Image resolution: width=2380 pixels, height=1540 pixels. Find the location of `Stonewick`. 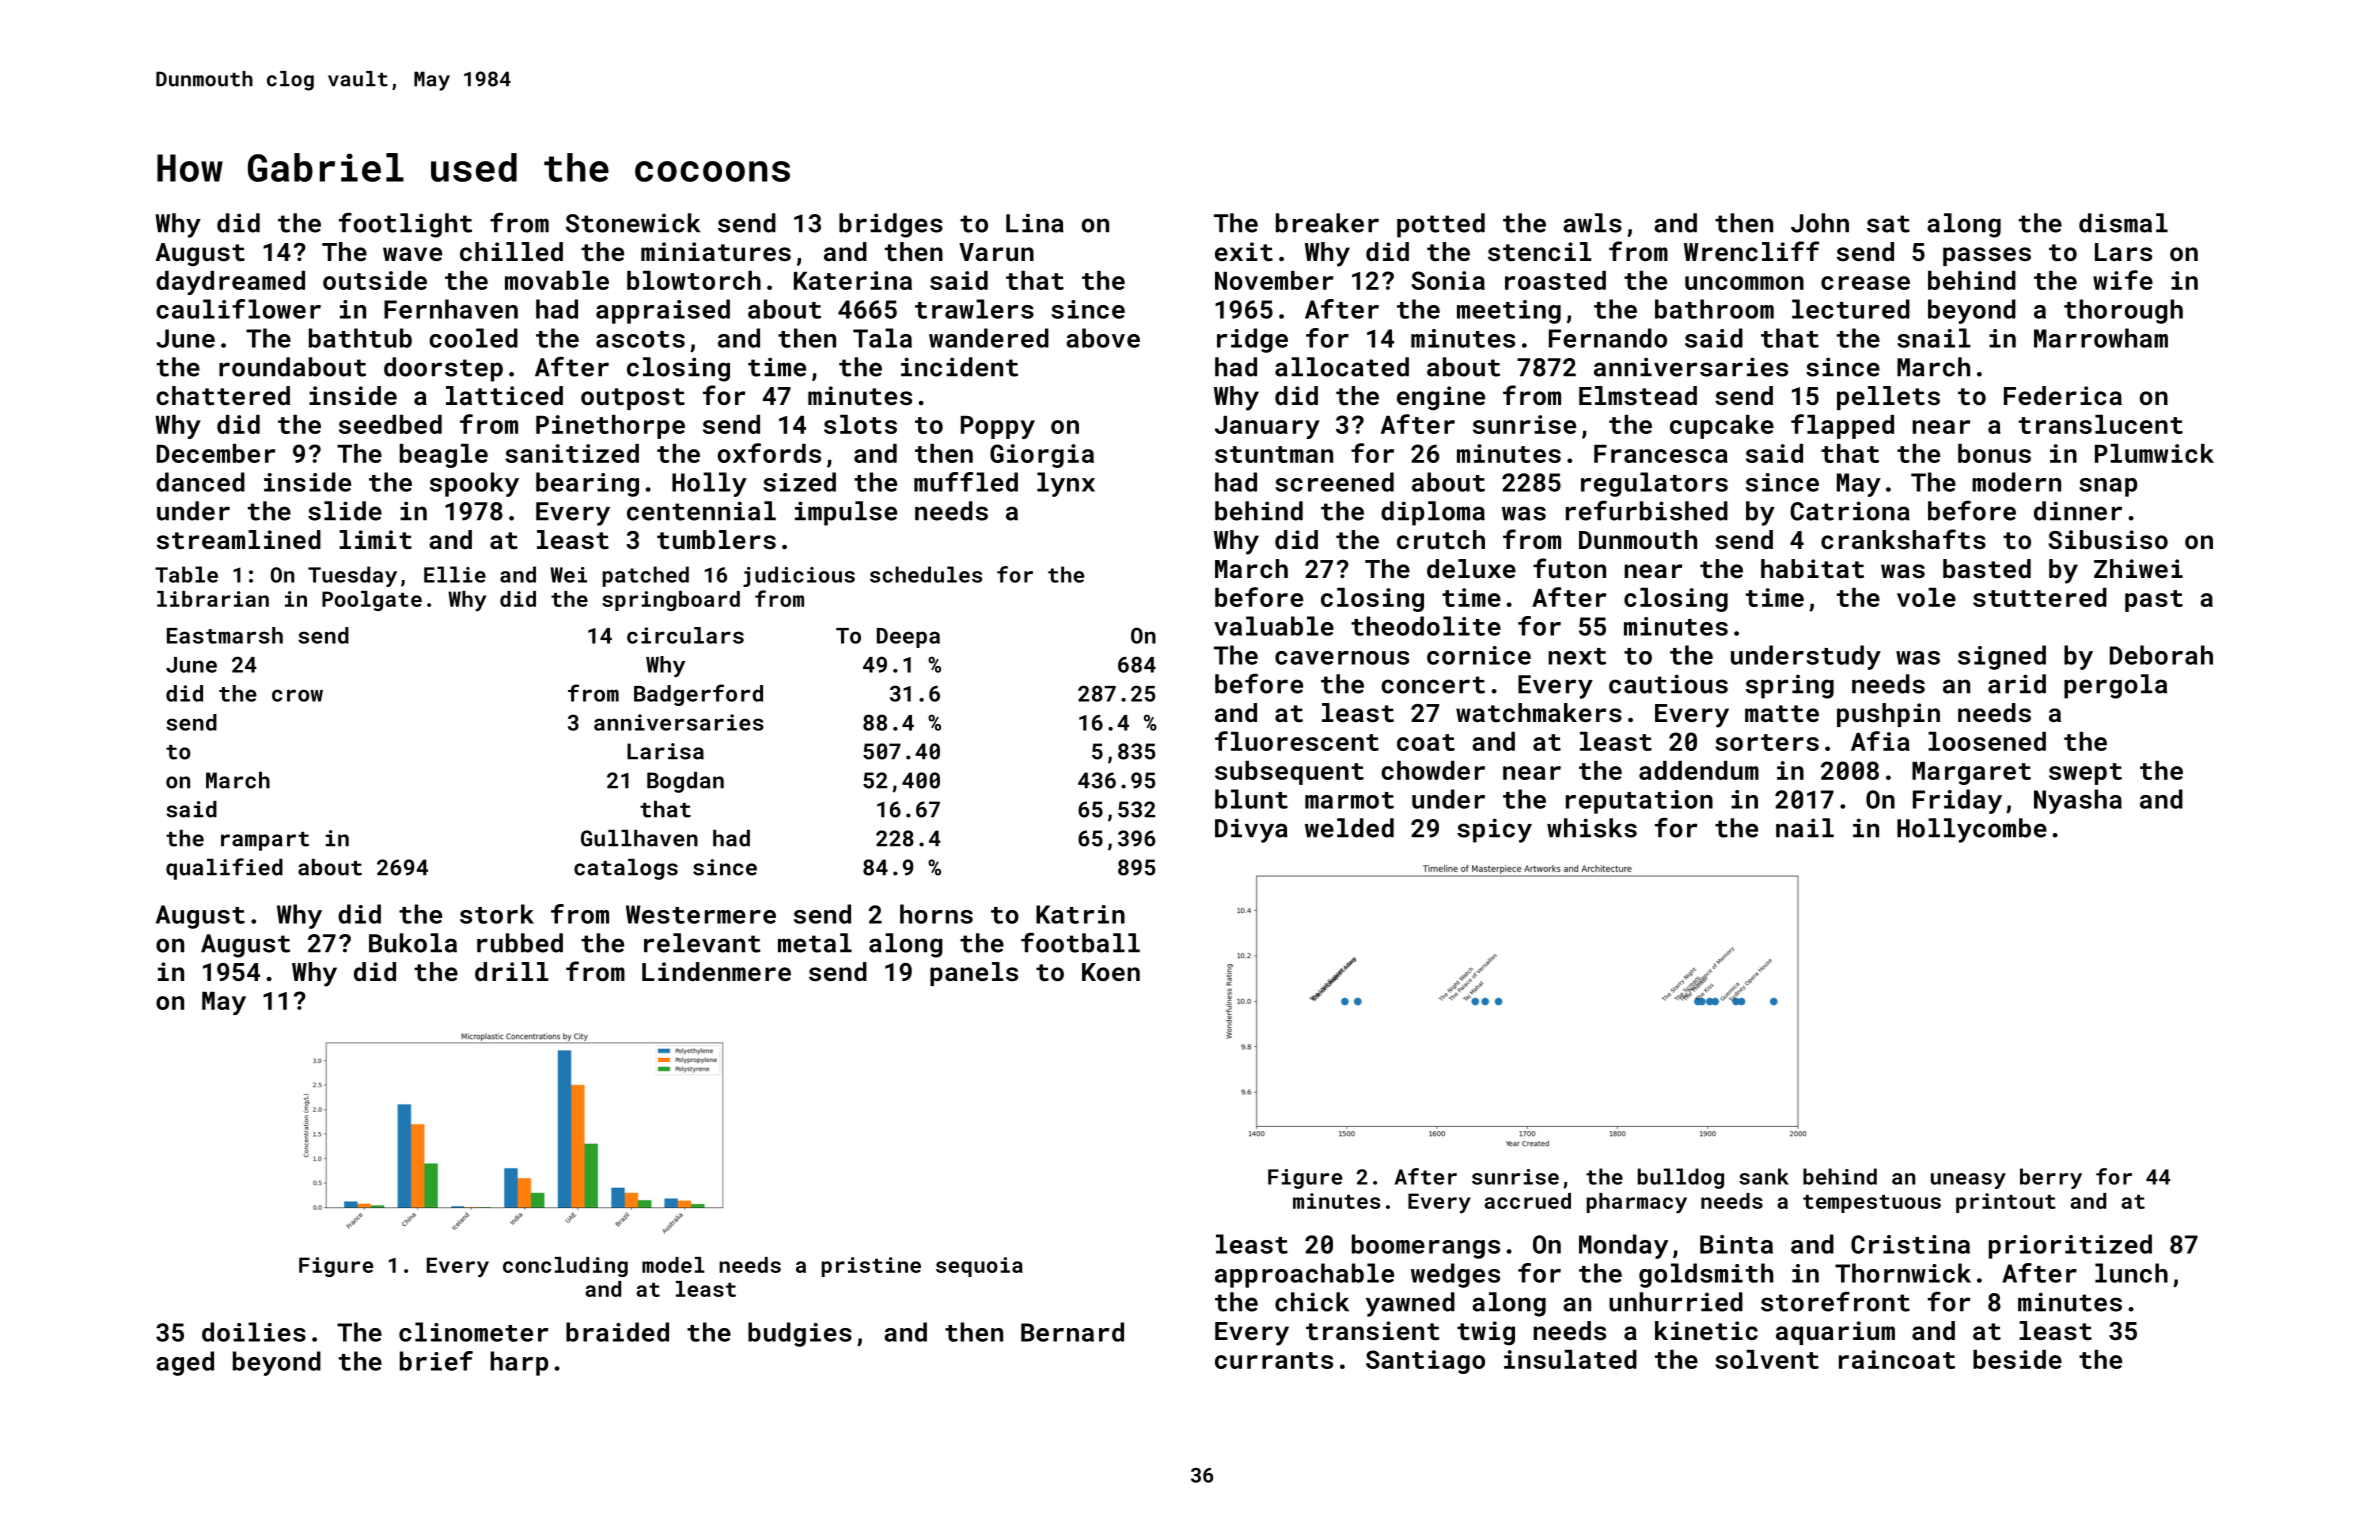

Stonewick is located at coordinates (633, 223).
